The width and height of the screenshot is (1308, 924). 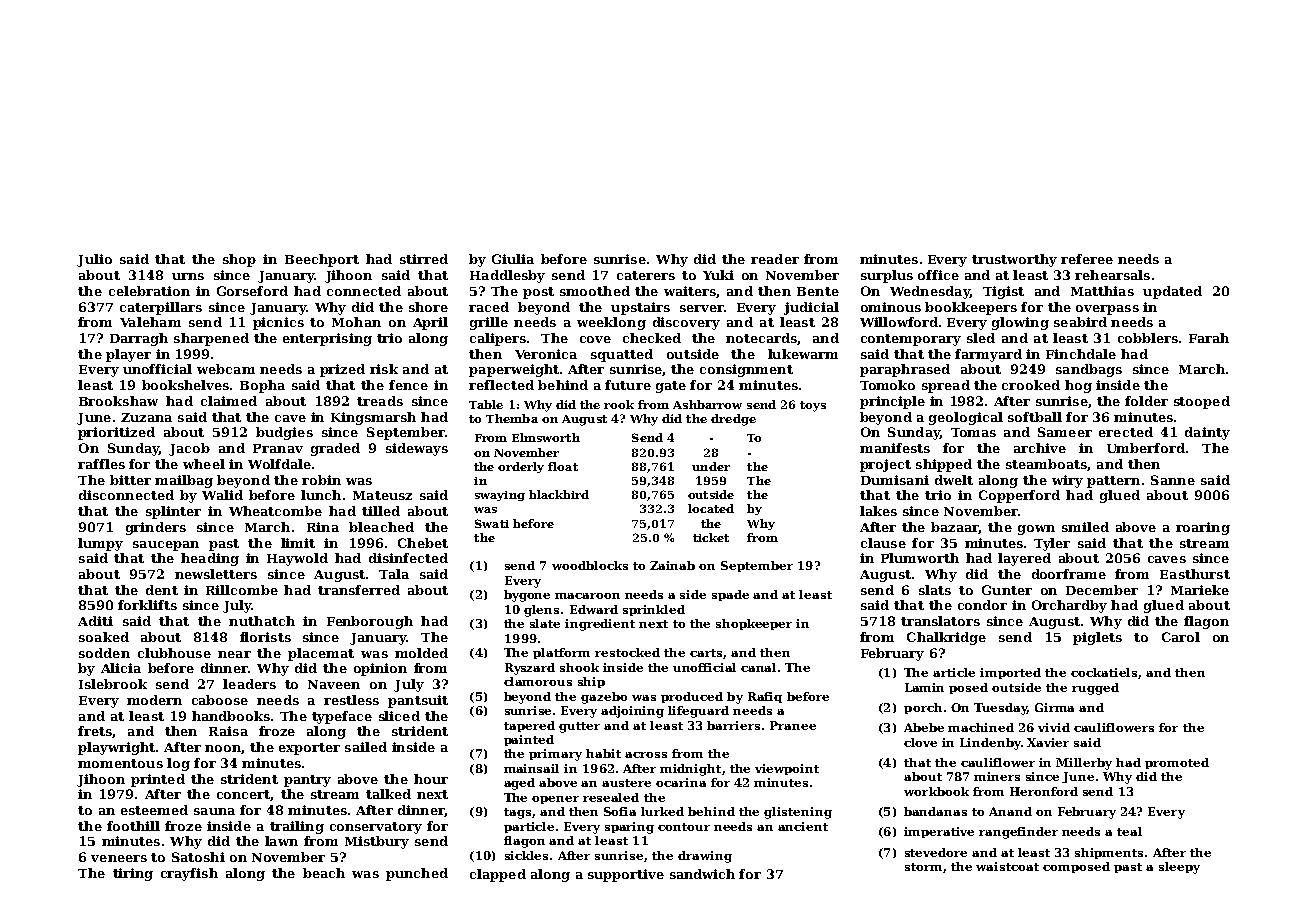 I want to click on manifests, so click(x=895, y=448).
